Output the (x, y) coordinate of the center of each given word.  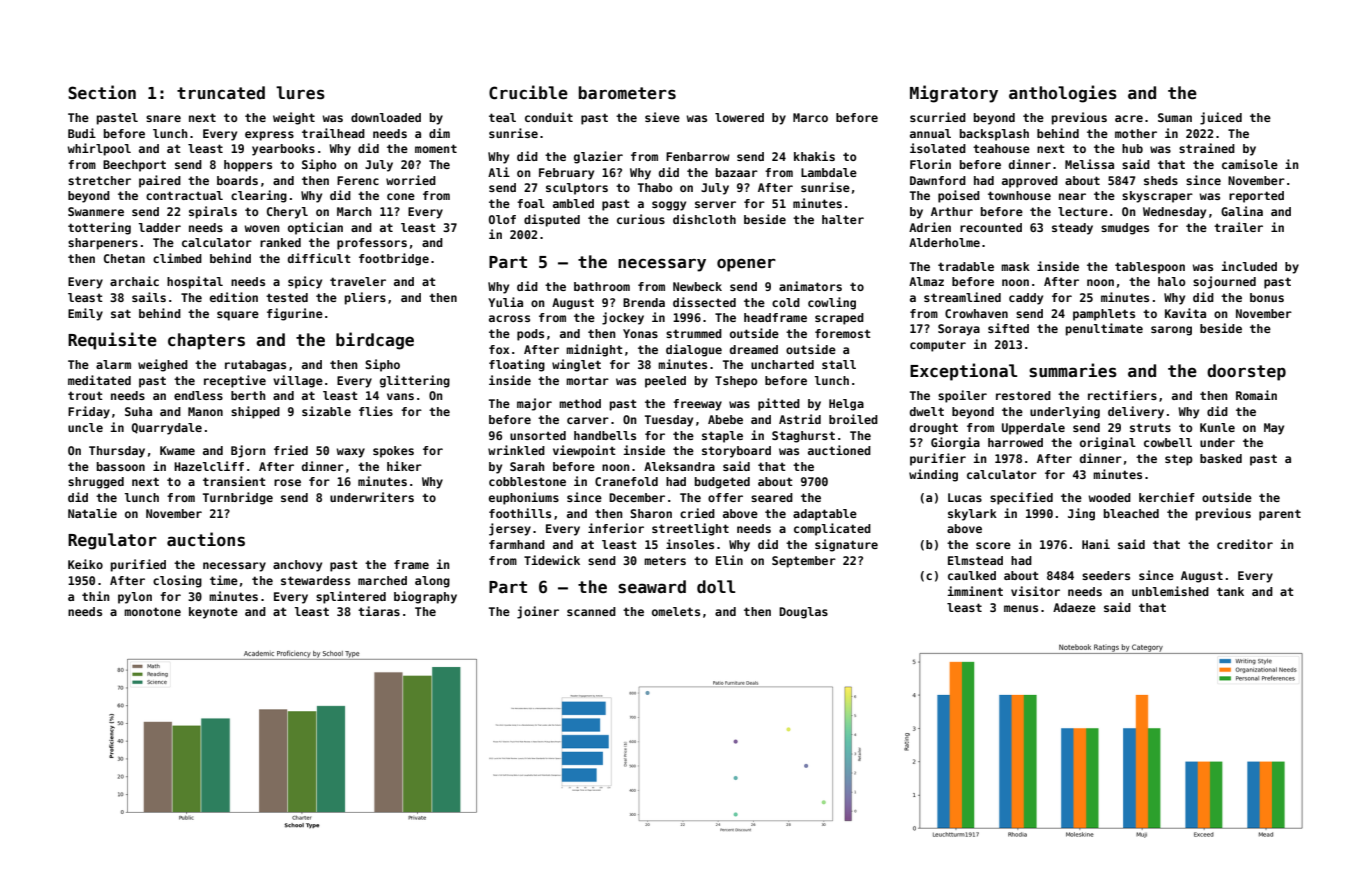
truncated (221, 93)
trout (85, 395)
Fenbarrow (698, 156)
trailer (1238, 227)
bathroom (602, 286)
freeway (697, 405)
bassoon (121, 466)
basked (1221, 458)
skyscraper (1157, 197)
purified (138, 565)
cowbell (1168, 442)
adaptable (825, 515)
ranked (280, 242)
